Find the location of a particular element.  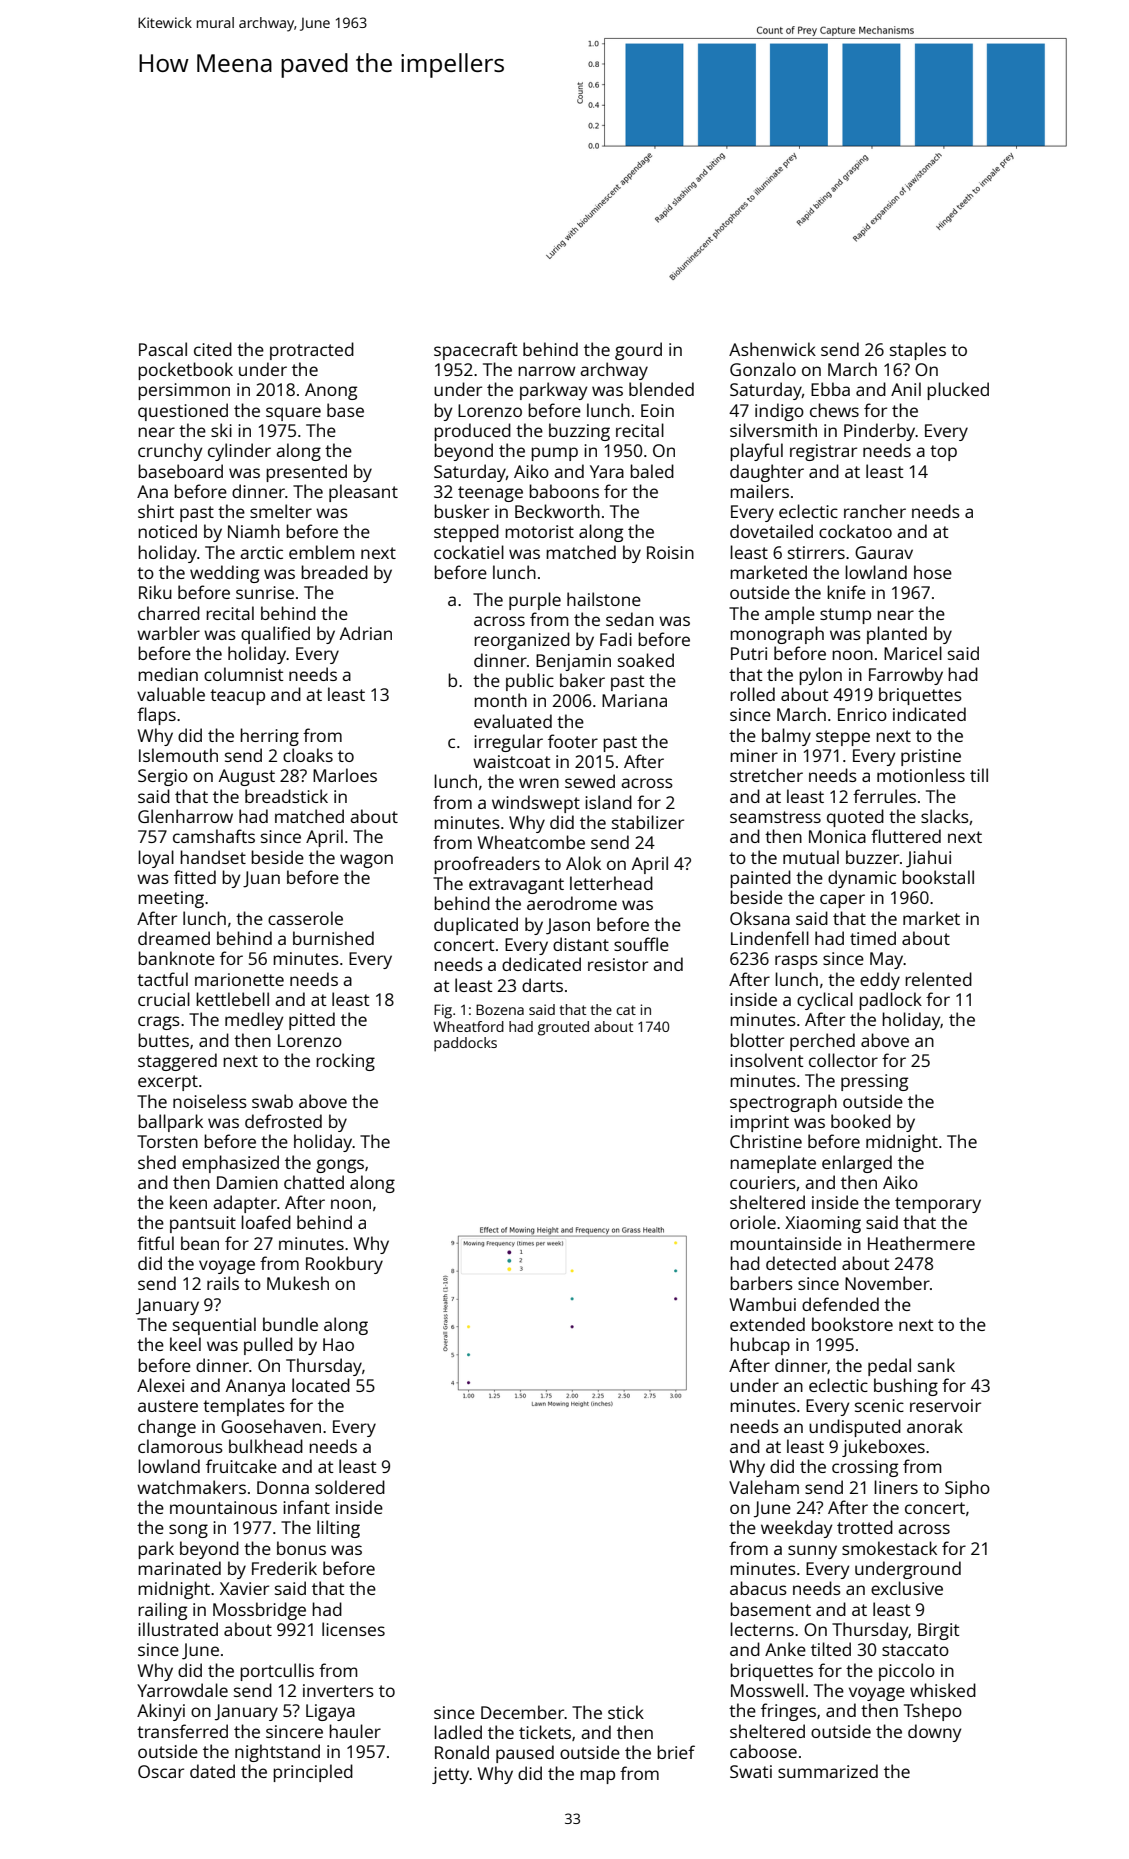

map is located at coordinates (597, 1777).
